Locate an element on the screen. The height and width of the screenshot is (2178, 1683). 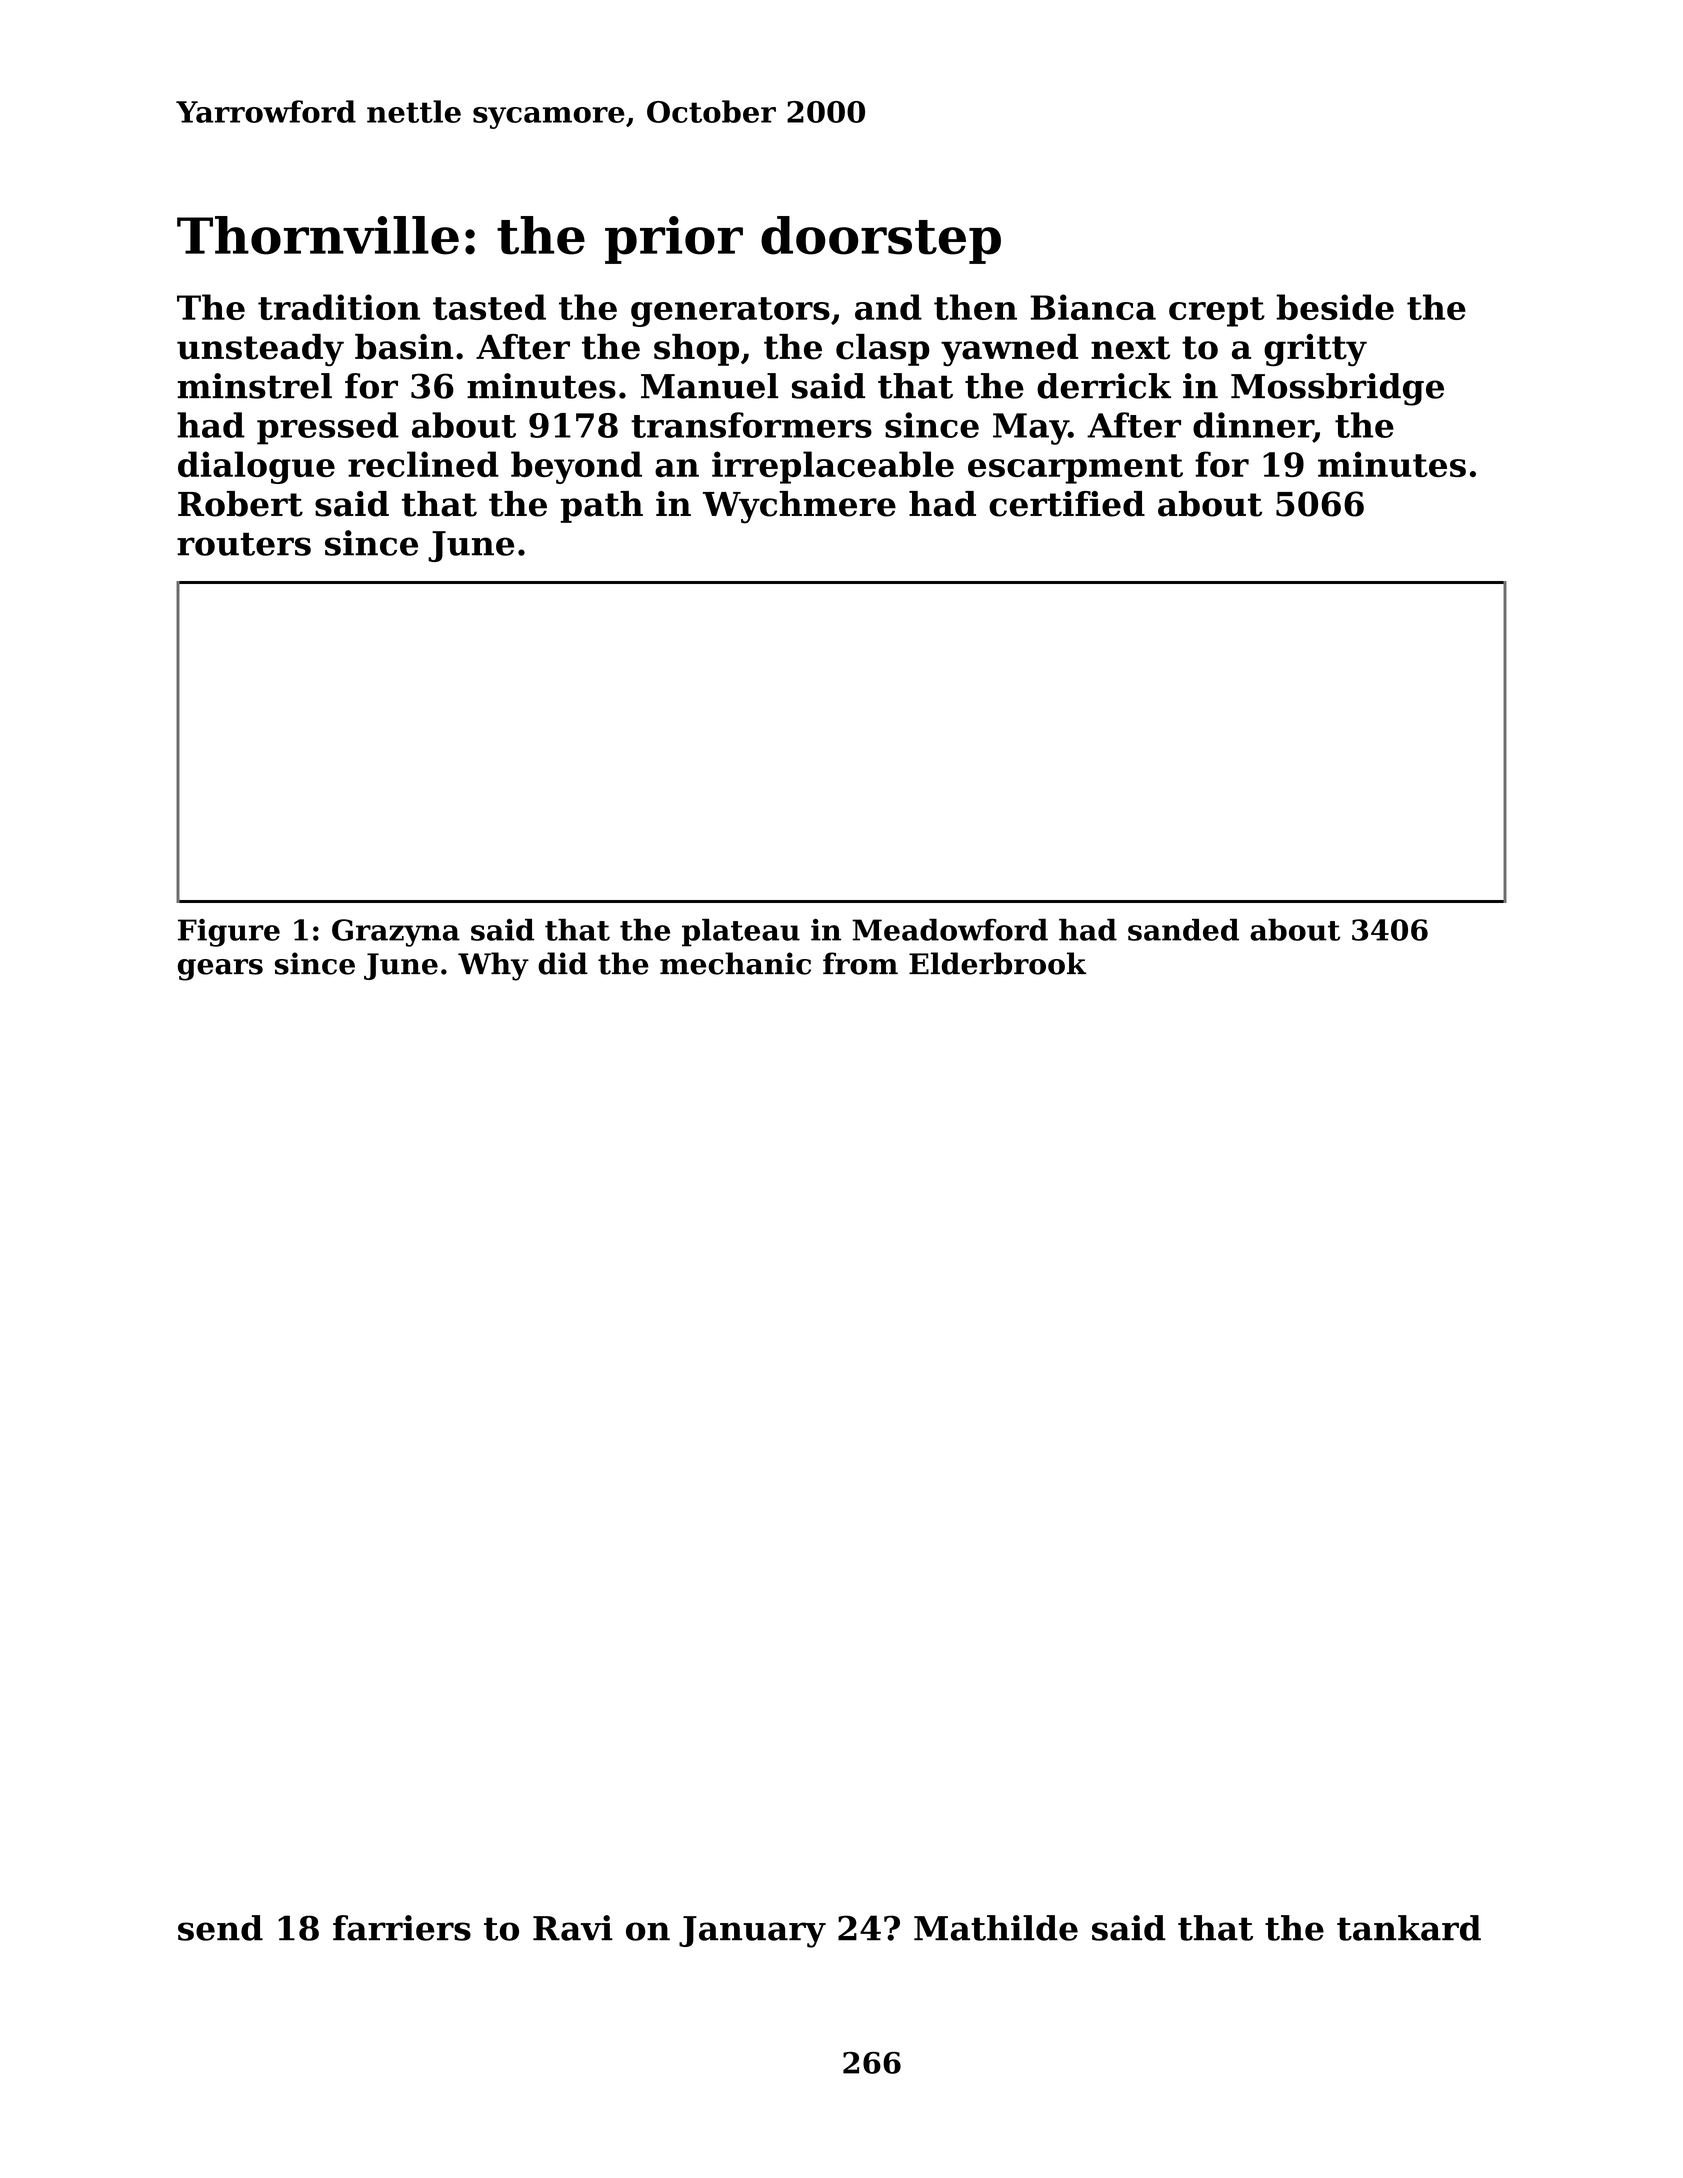
Mathilde is located at coordinates (996, 1928).
